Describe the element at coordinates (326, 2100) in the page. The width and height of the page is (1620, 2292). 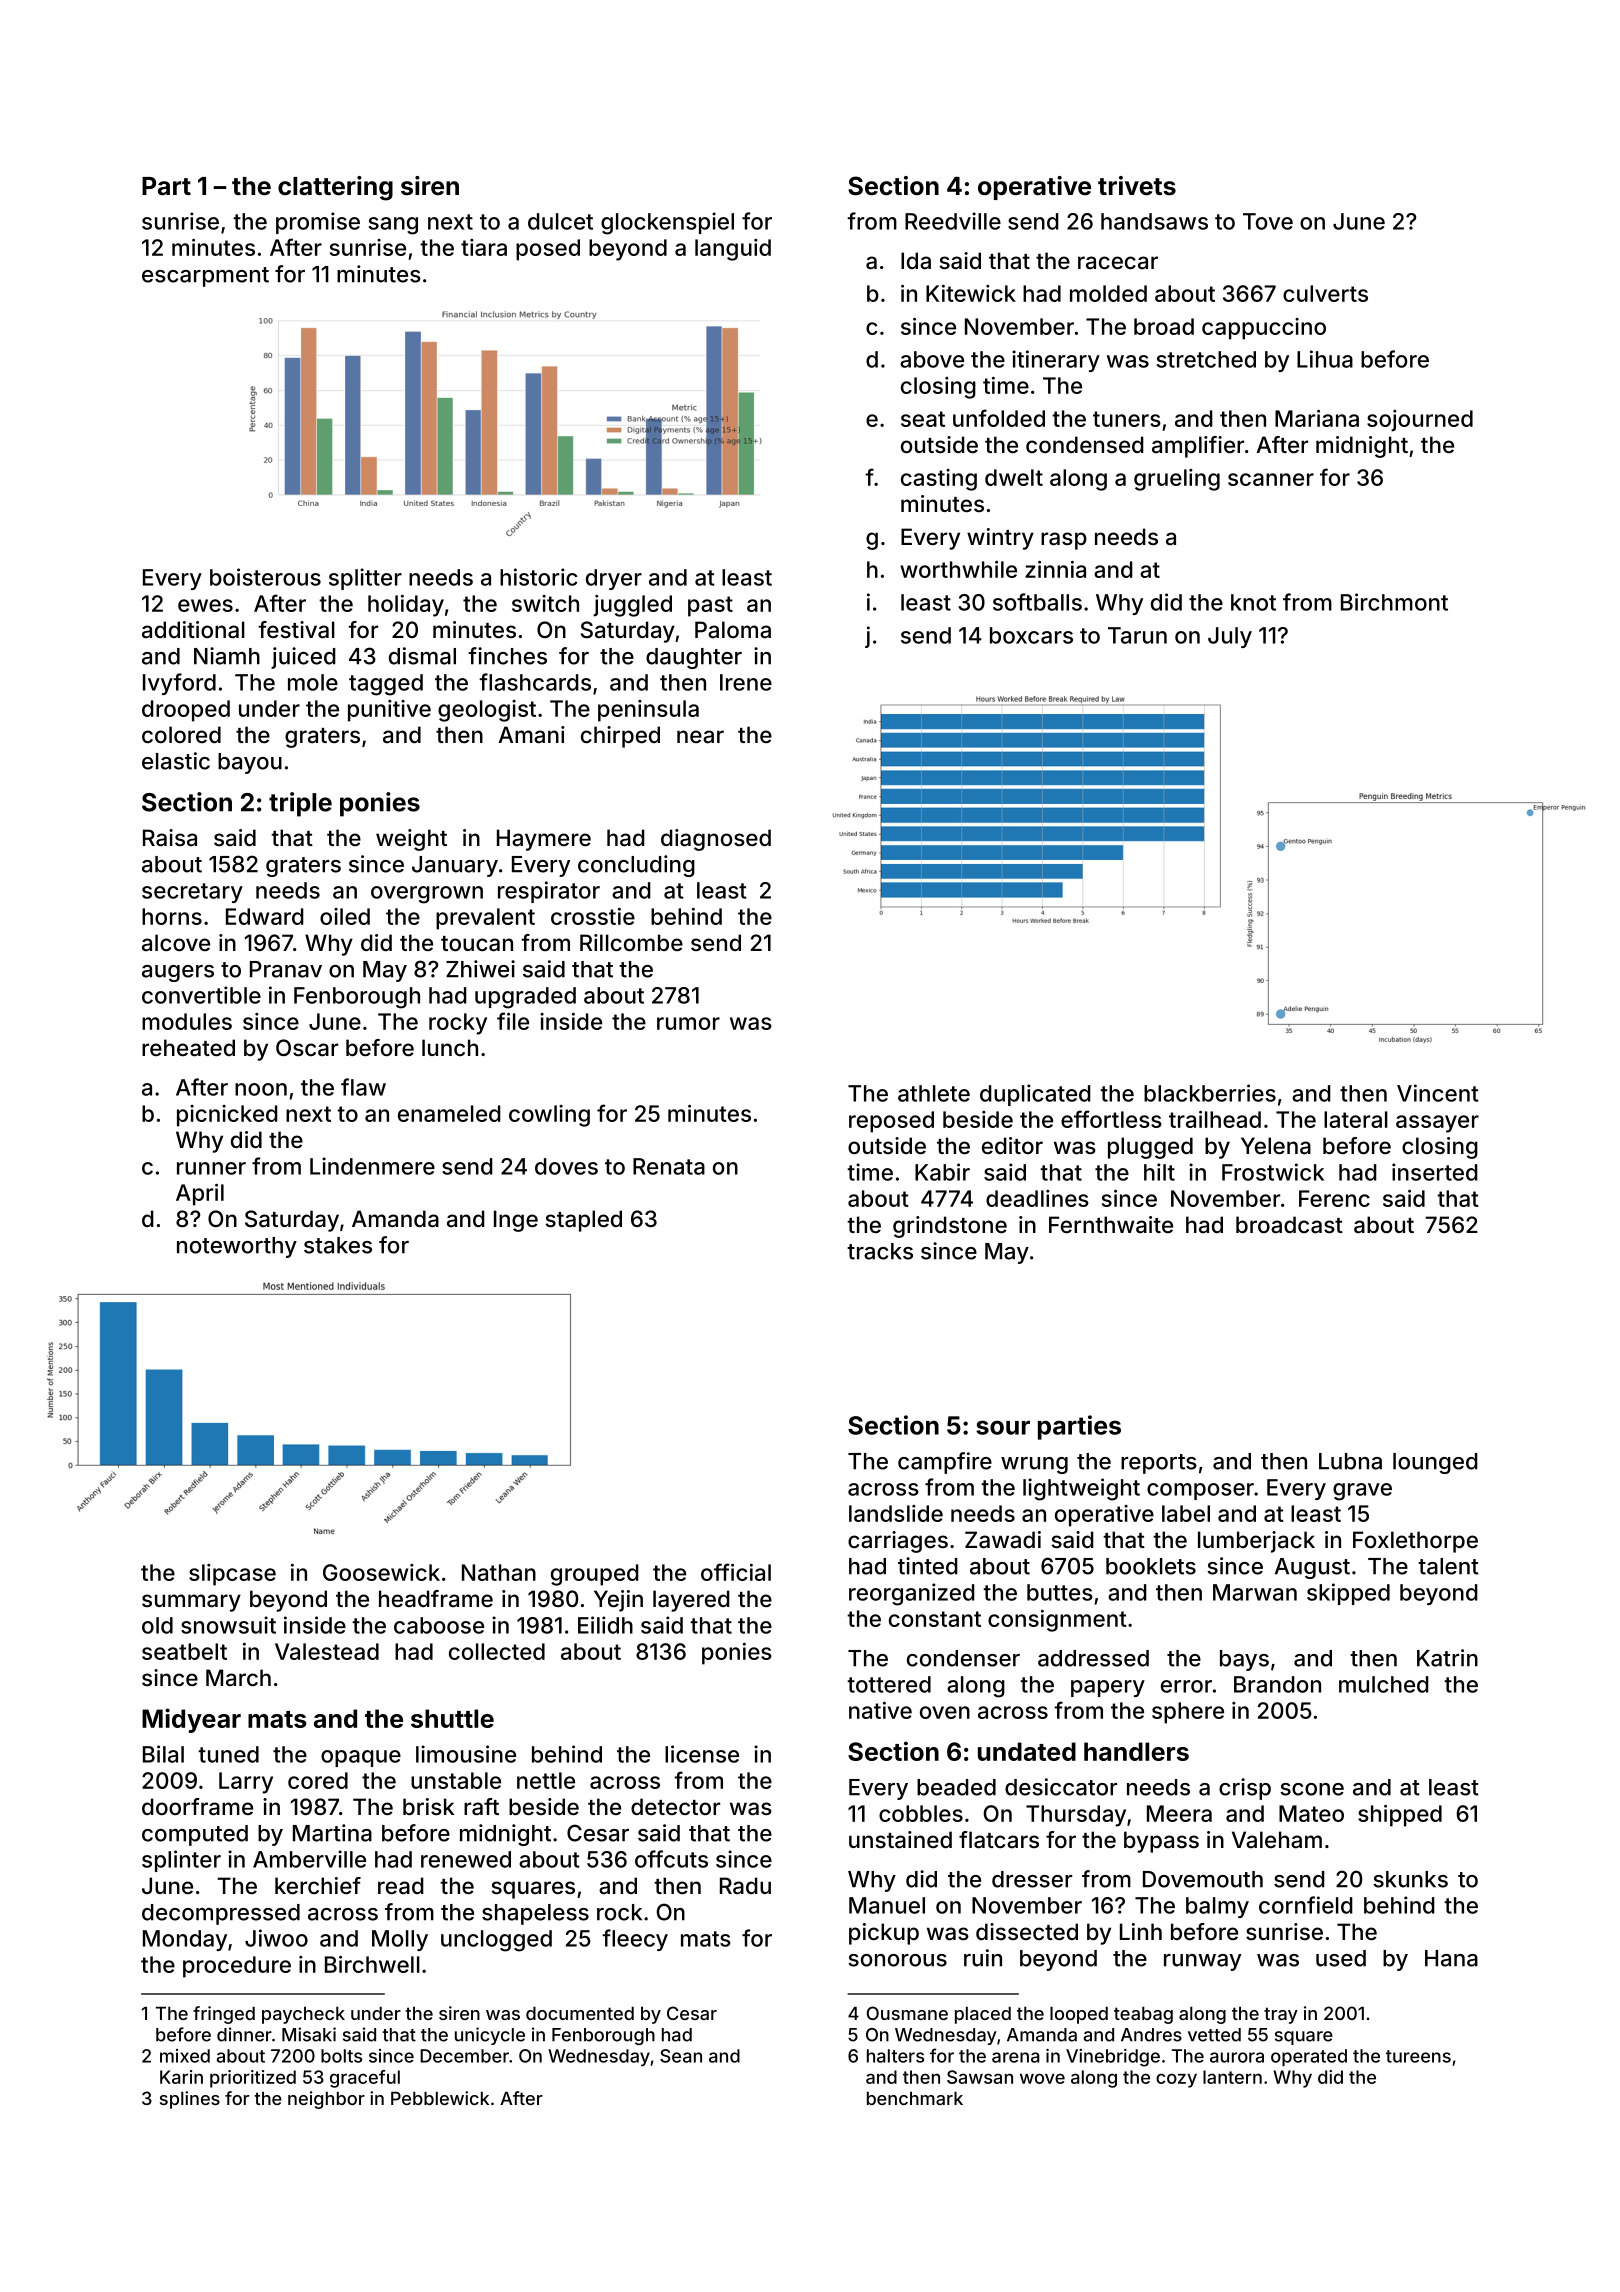
I see `neighbor` at that location.
